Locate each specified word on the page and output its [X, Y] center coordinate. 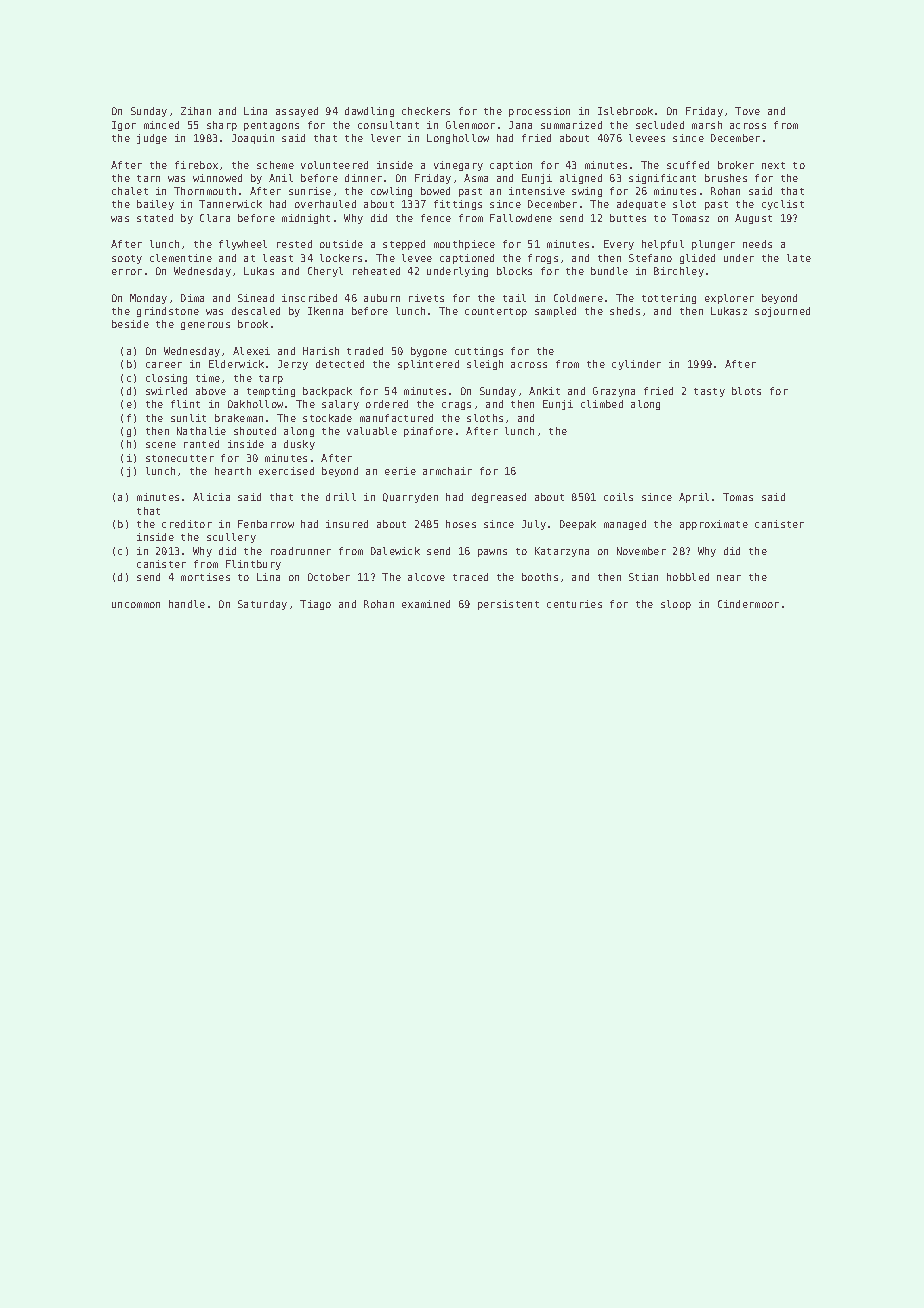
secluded [660, 125]
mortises [205, 577]
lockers [341, 258]
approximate [714, 525]
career [164, 365]
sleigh [485, 365]
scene [161, 445]
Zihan [196, 111]
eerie [400, 471]
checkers [426, 111]
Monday [148, 299]
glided [697, 259]
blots [746, 391]
